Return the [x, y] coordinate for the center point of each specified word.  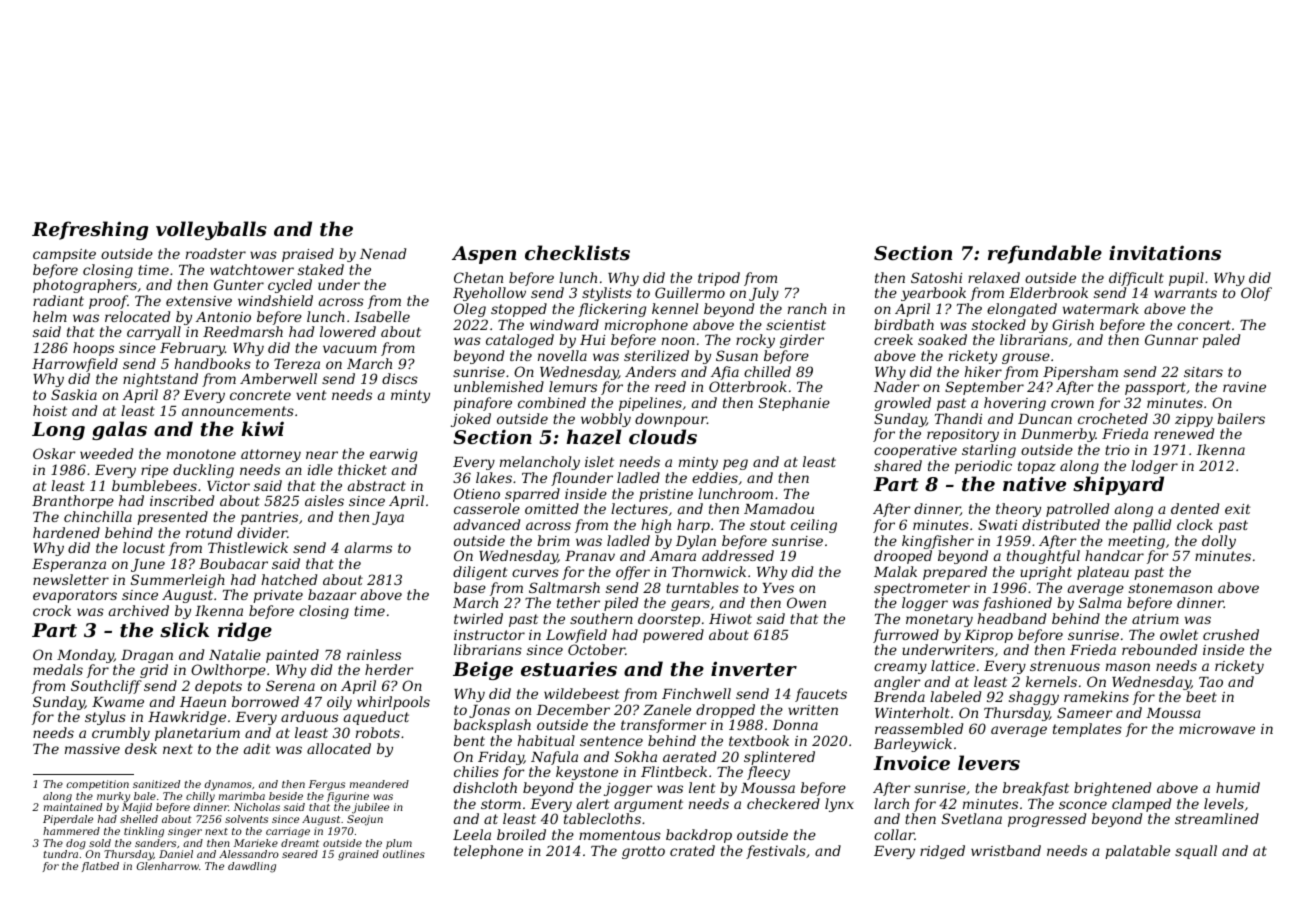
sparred [532, 495]
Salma [1100, 602]
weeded [106, 453]
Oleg [470, 310]
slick [184, 630]
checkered [783, 803]
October [596, 649]
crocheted [1113, 418]
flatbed [100, 867]
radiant [58, 300]
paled [1221, 341]
